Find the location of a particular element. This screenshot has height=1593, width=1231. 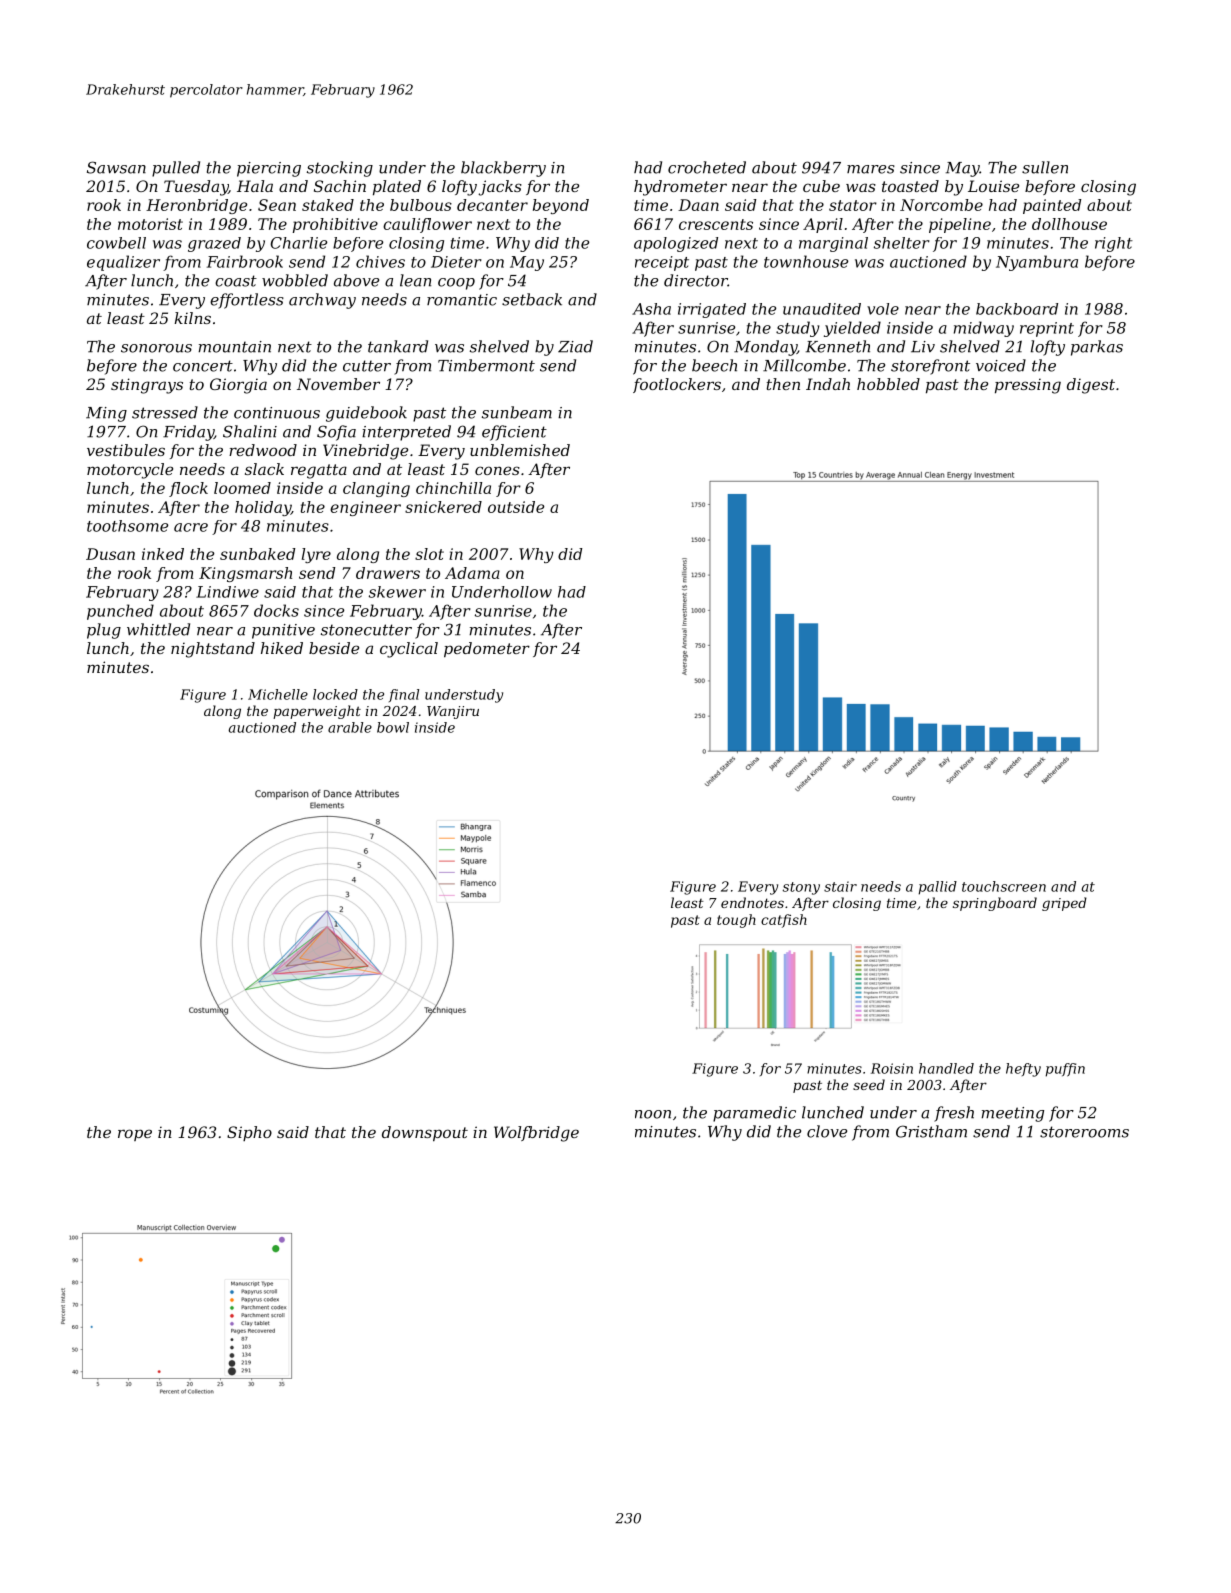

hobbled is located at coordinates (888, 384).
